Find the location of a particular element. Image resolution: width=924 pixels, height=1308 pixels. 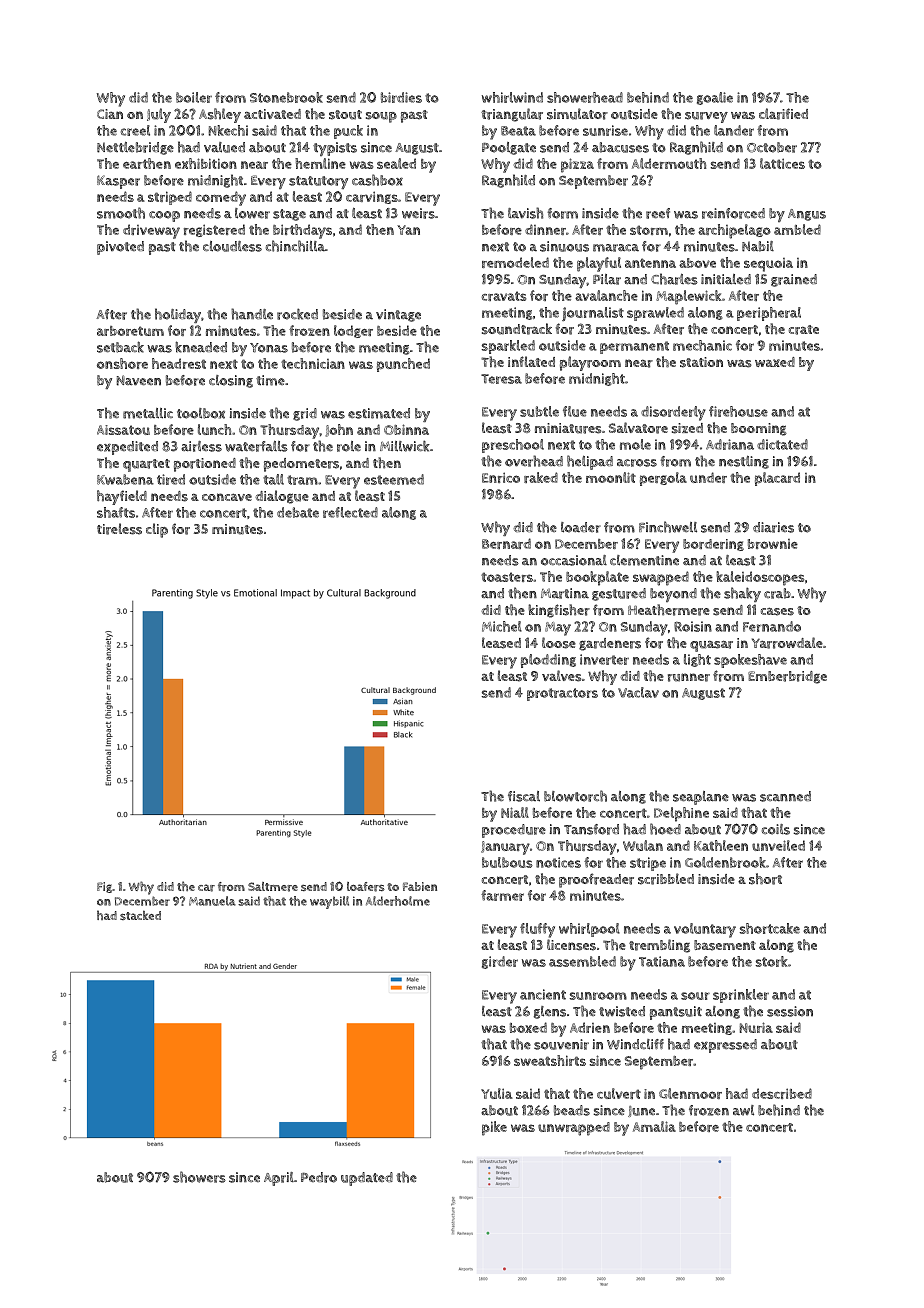

goalie is located at coordinates (715, 98).
